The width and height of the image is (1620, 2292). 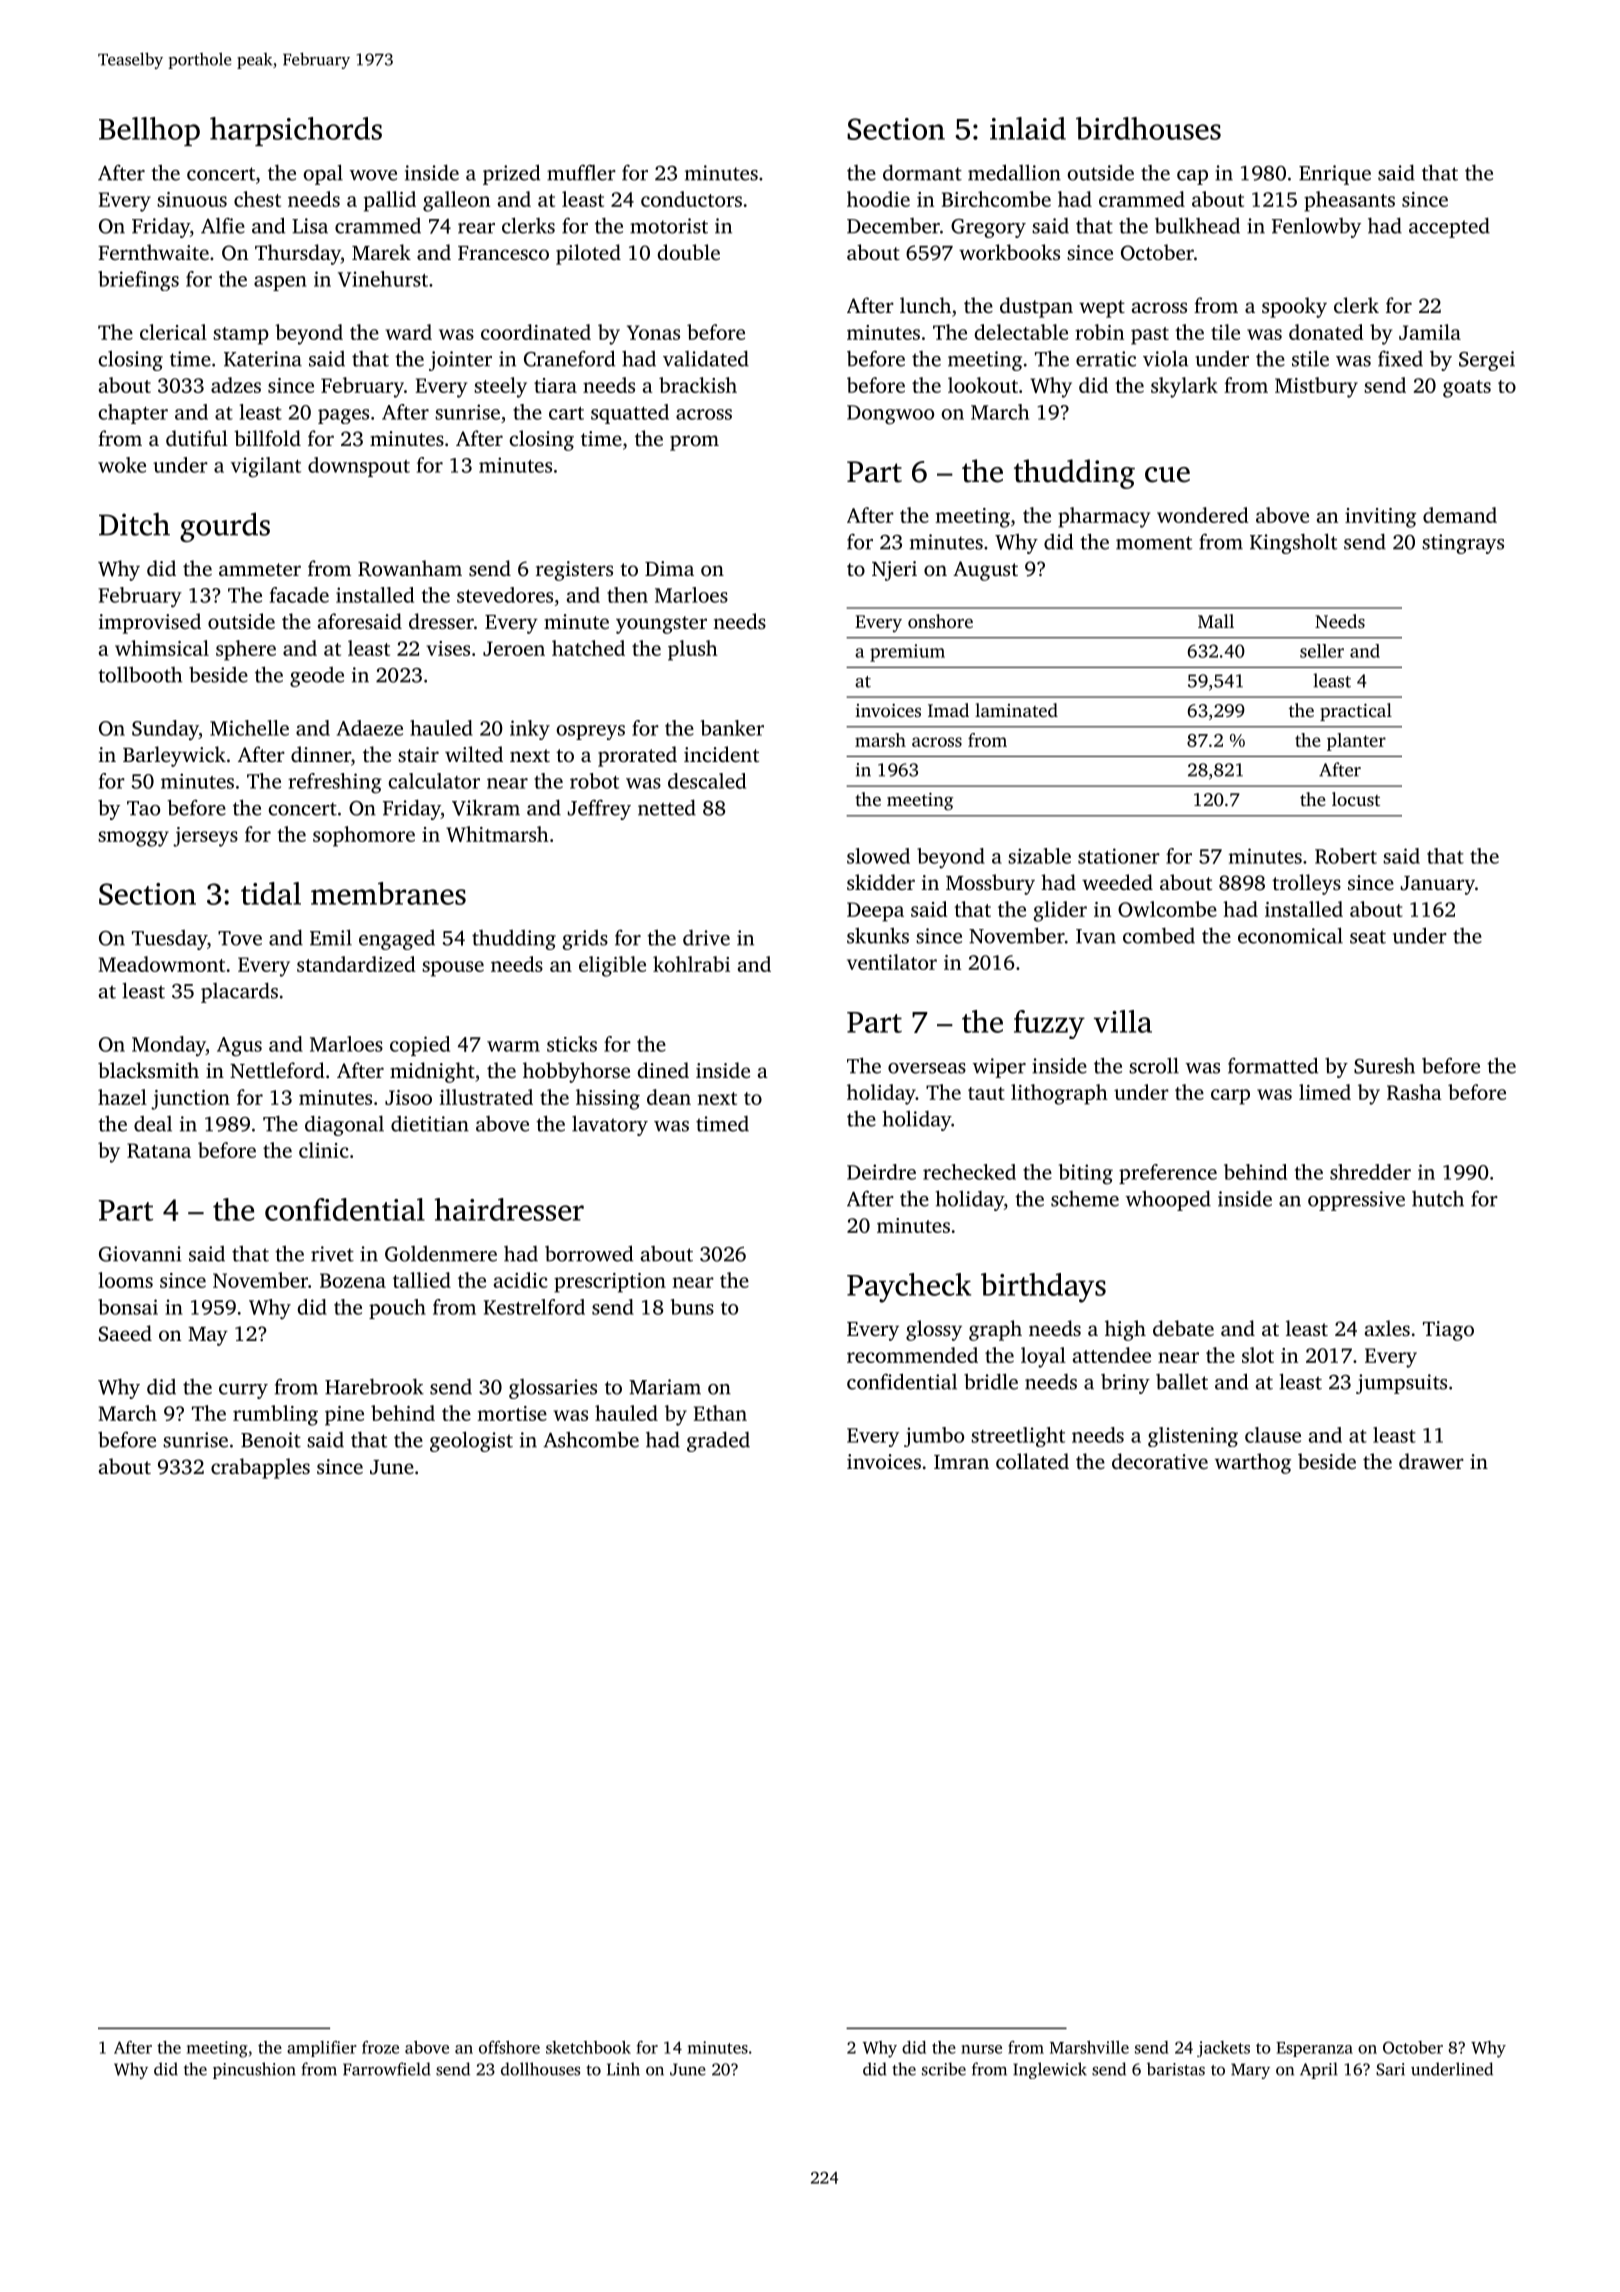 What do you see at coordinates (588, 2047) in the image?
I see `sketchbook` at bounding box center [588, 2047].
